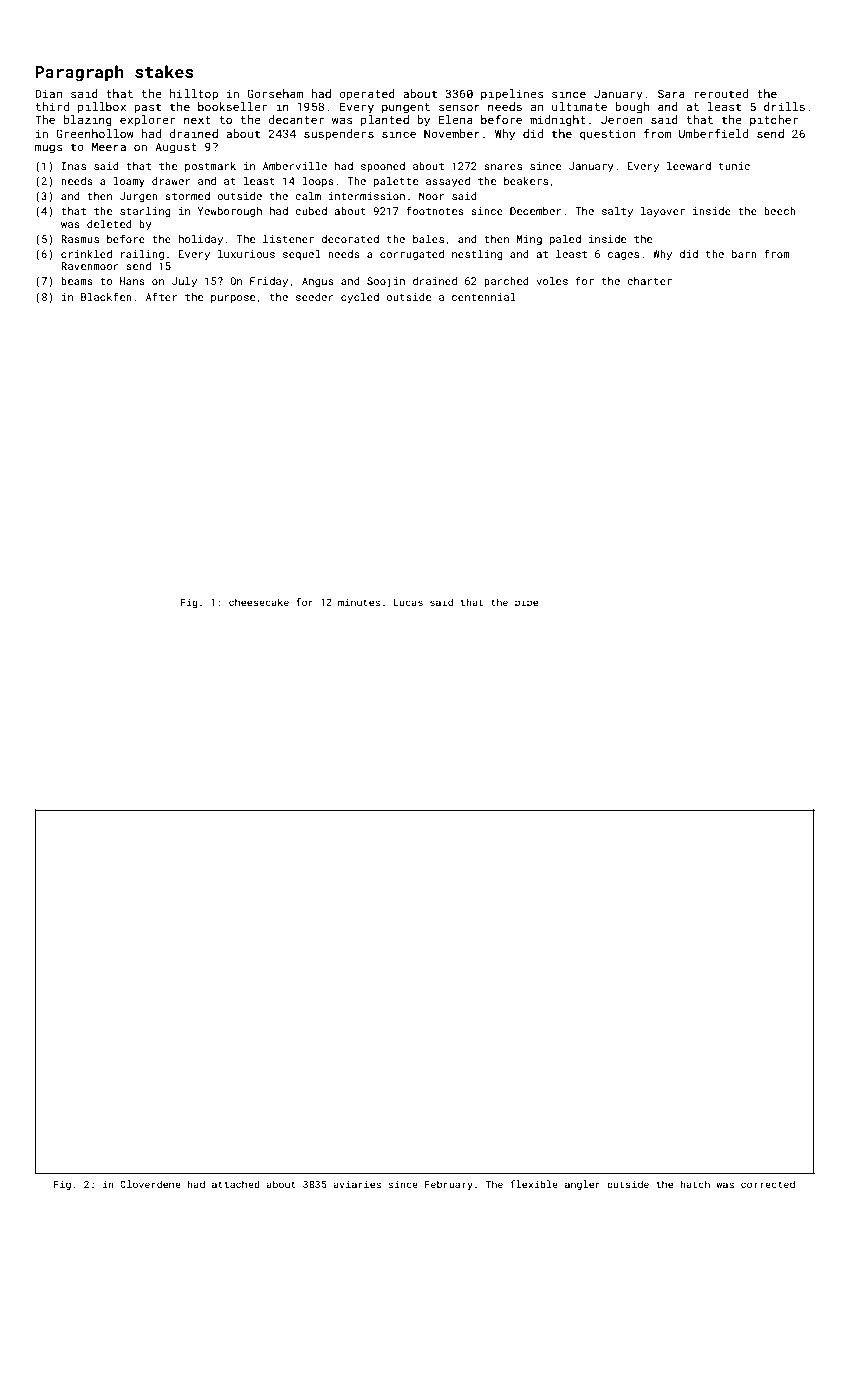 Image resolution: width=849 pixels, height=1400 pixels. Describe the element at coordinates (408, 602) in the image. I see `Lucas` at that location.
